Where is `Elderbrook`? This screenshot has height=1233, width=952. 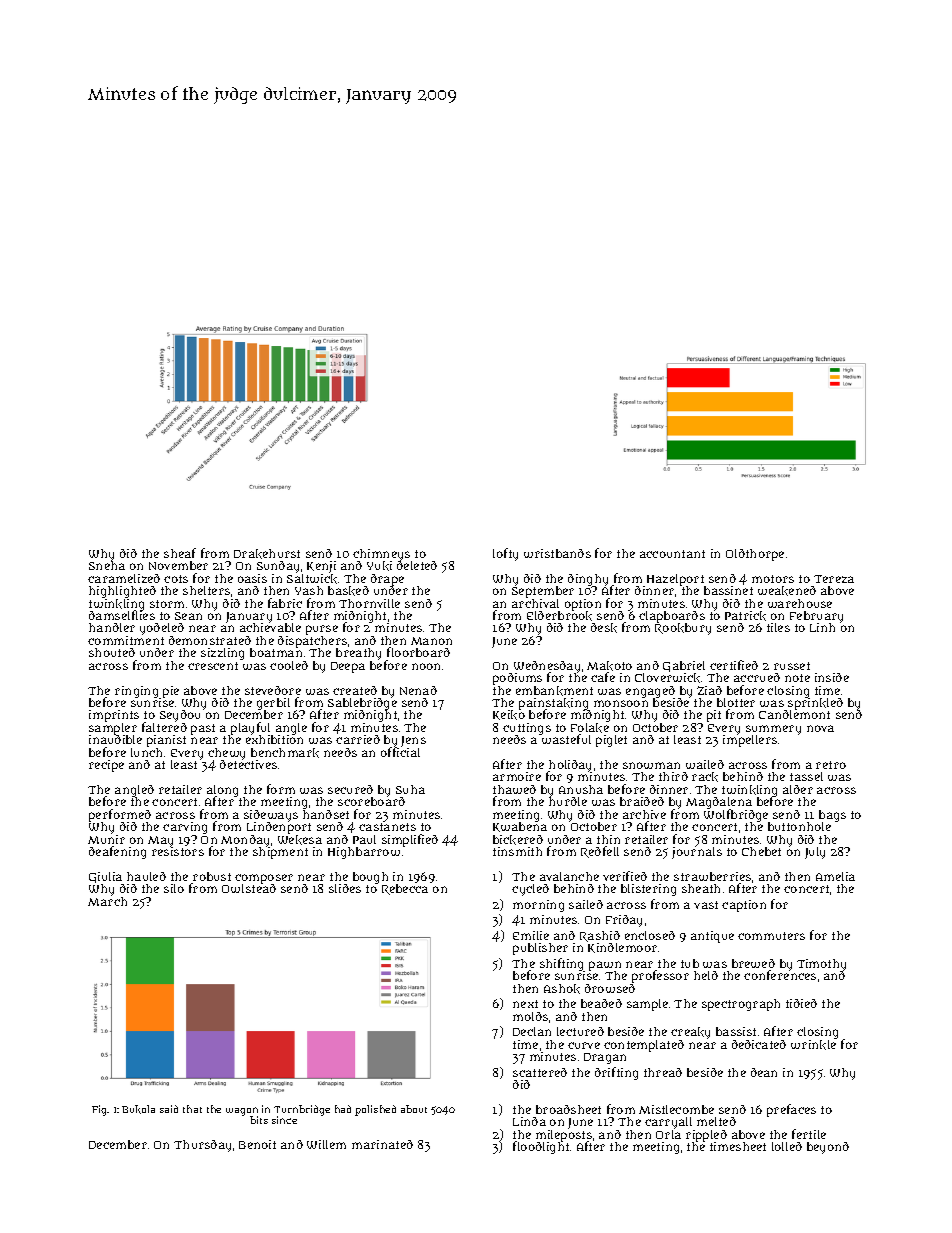
Elderbrook is located at coordinates (559, 616).
